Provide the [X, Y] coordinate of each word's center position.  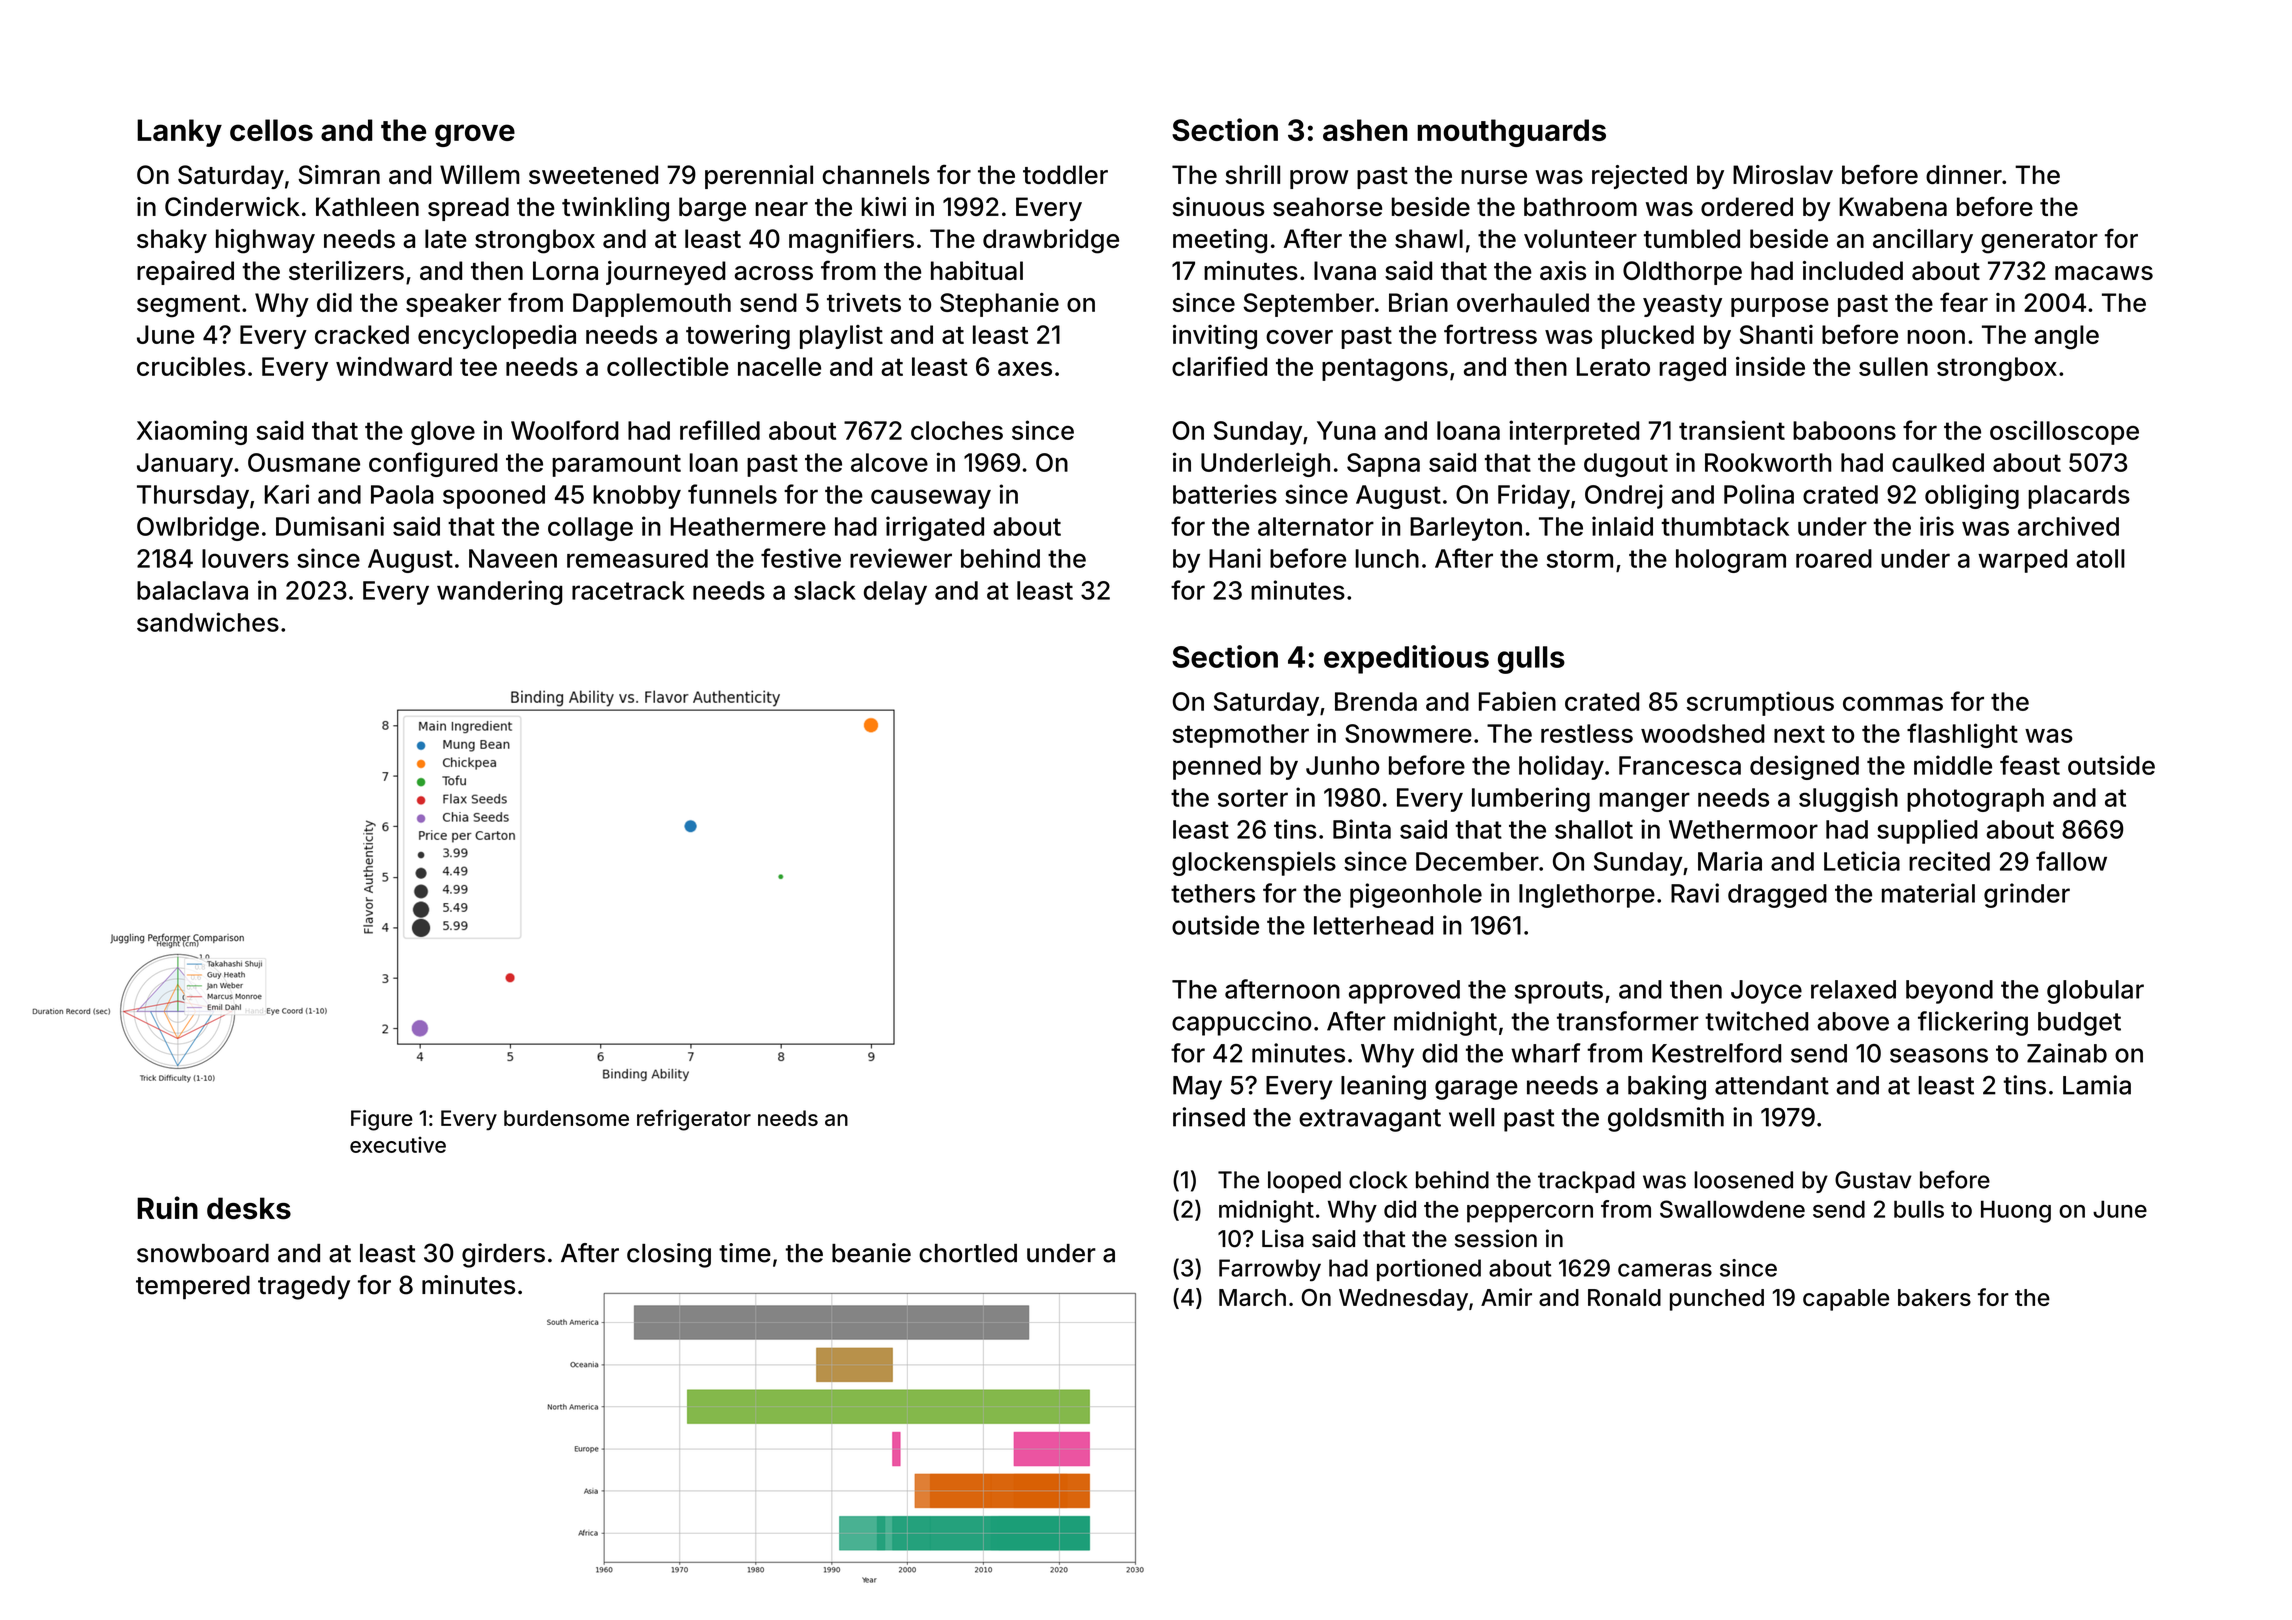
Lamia [2097, 1085]
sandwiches [208, 622]
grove [475, 135]
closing [669, 1255]
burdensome [566, 1118]
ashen [1365, 130]
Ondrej [1624, 496]
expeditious [1406, 659]
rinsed [1209, 1117]
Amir [1506, 1297]
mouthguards [1511, 133]
